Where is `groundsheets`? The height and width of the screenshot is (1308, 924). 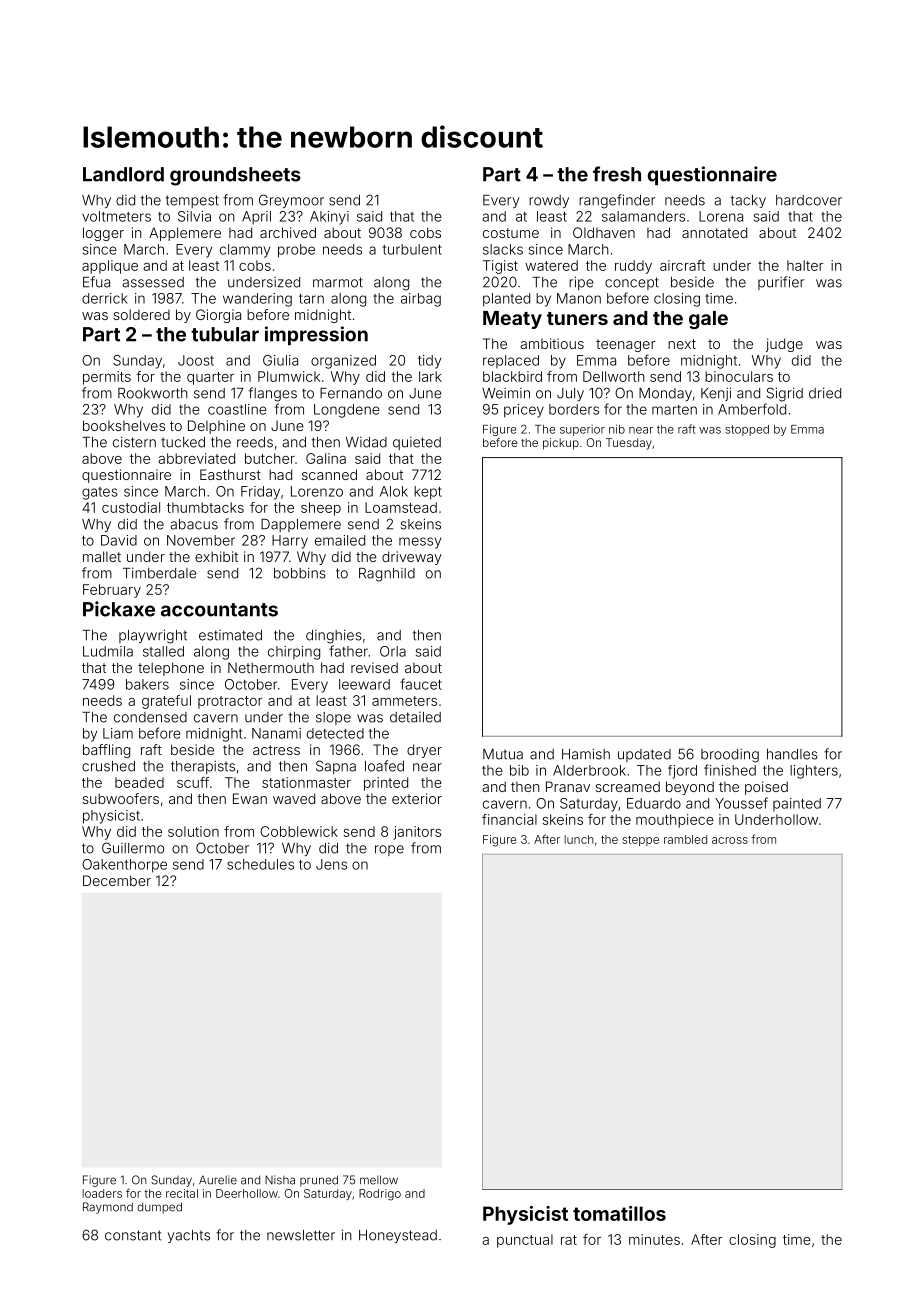
groundsheets is located at coordinates (235, 176).
